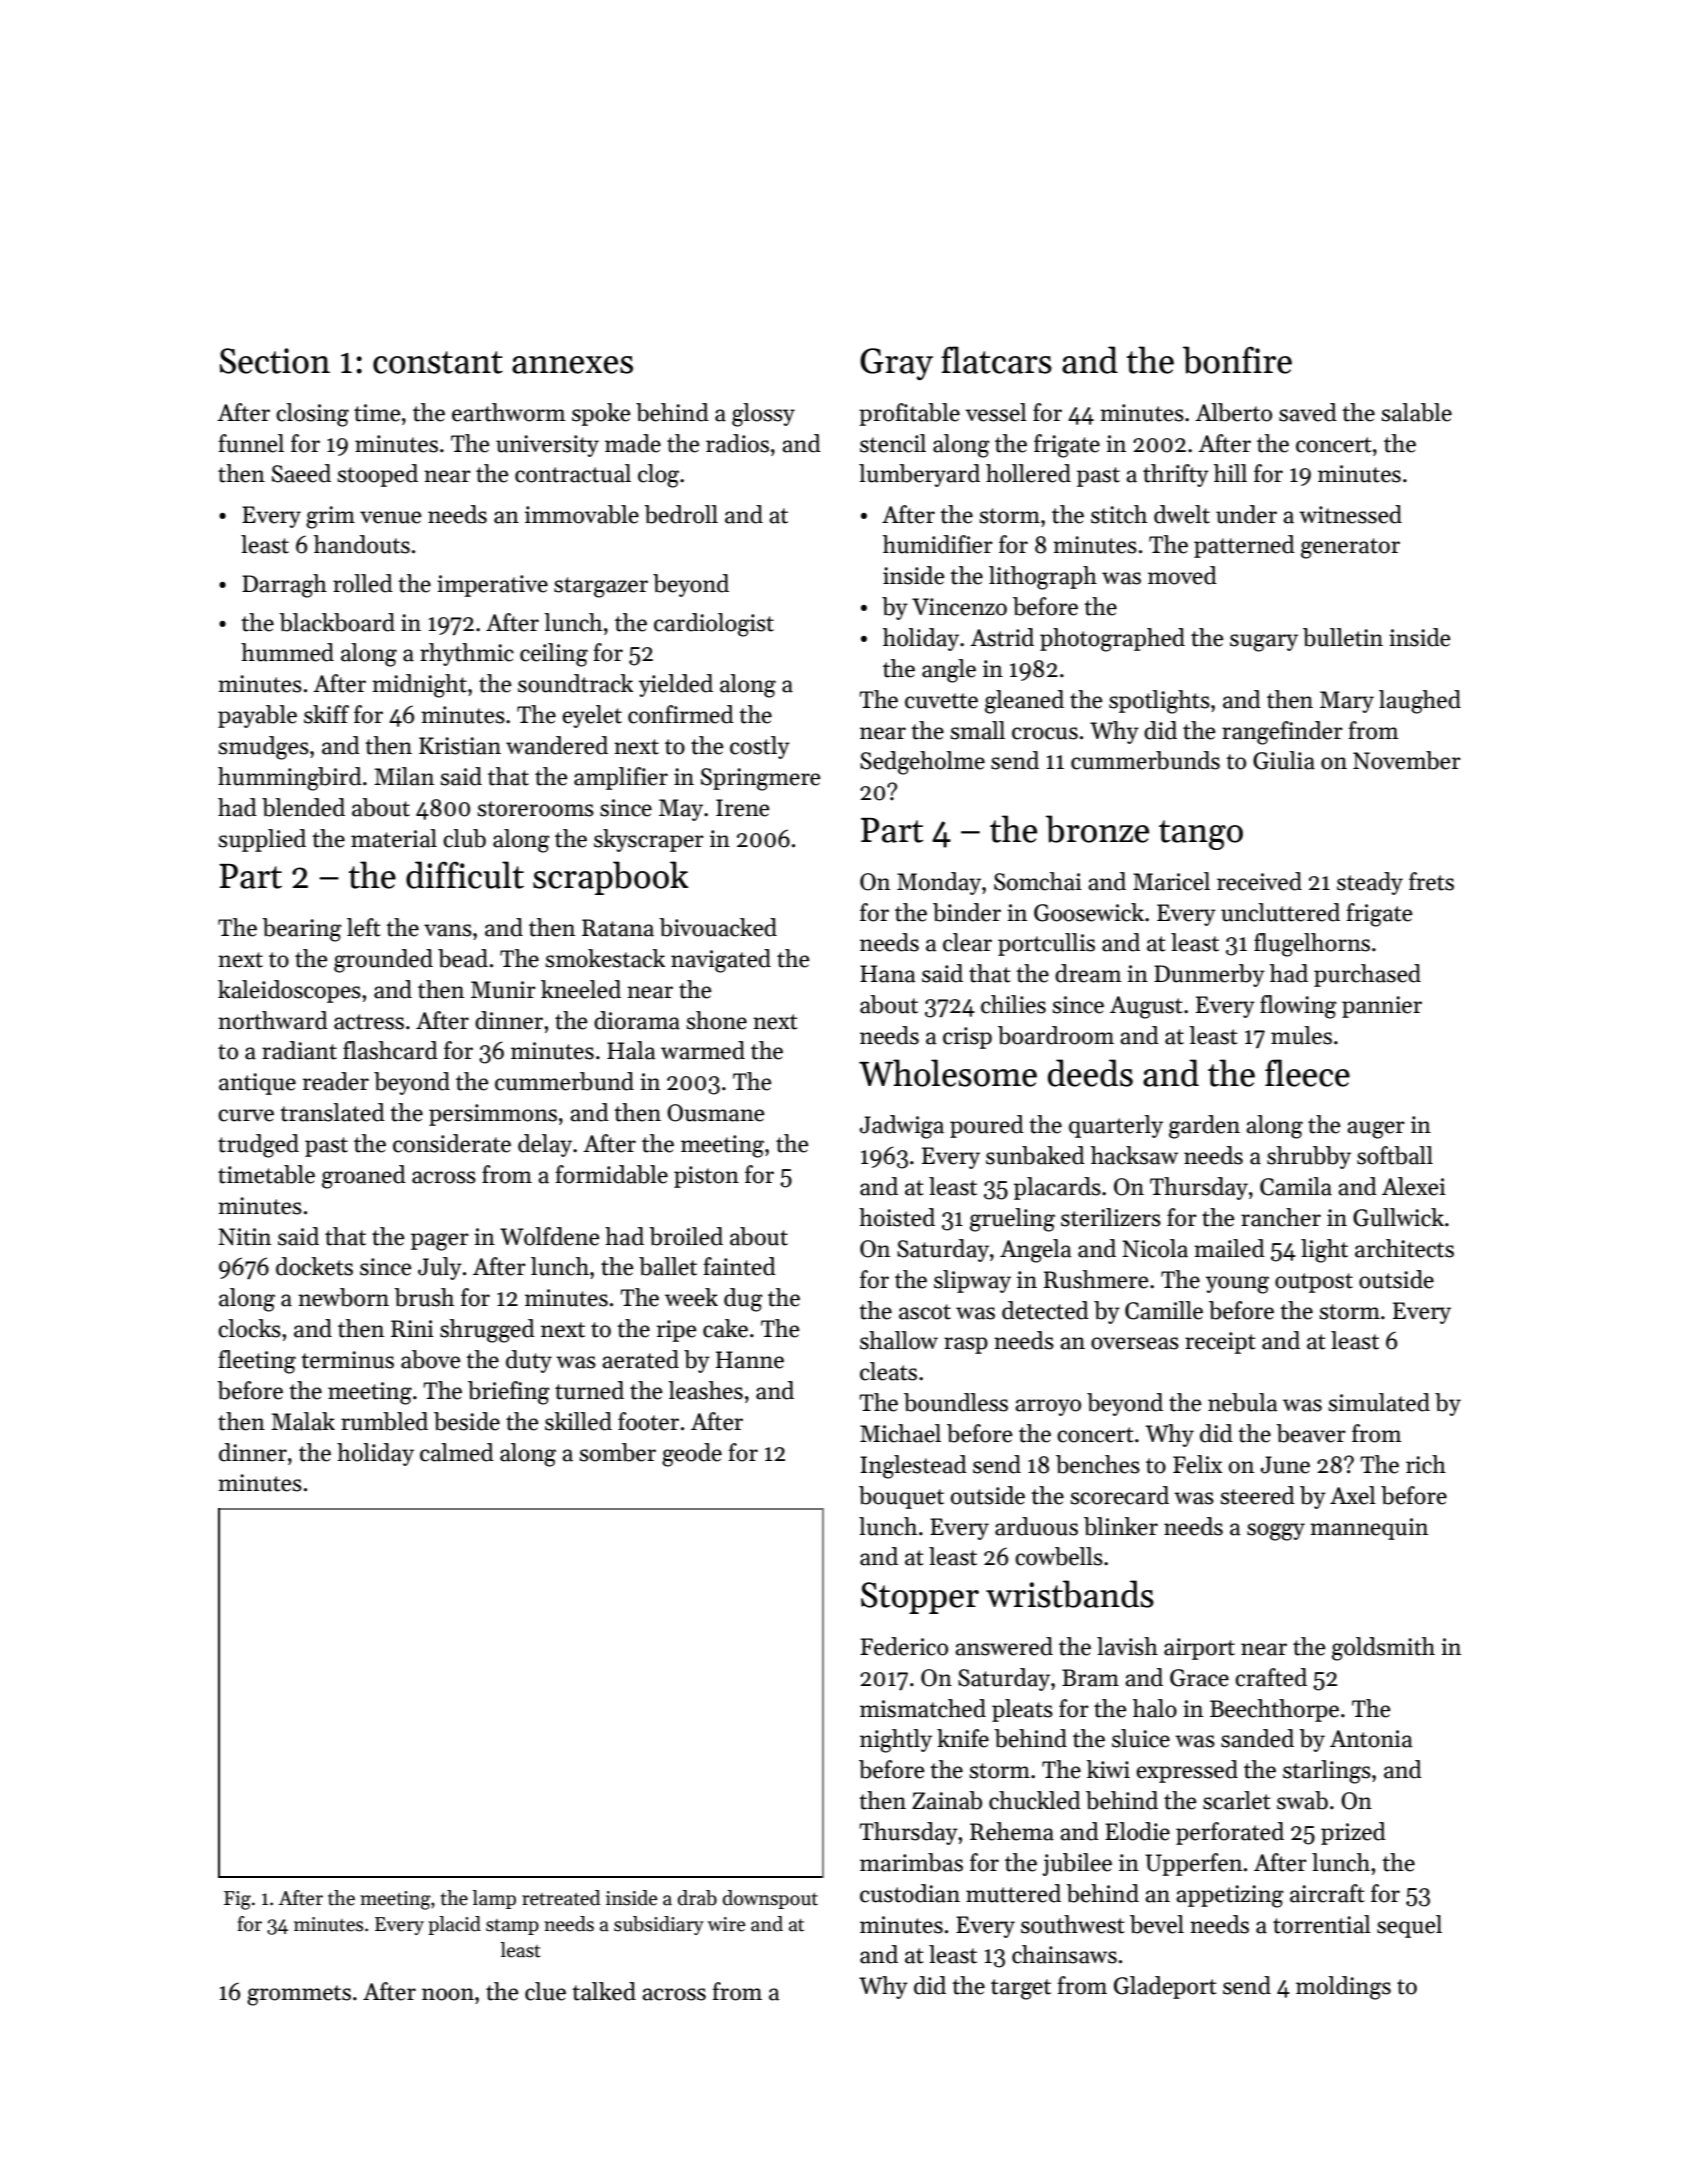 The image size is (1683, 2178). What do you see at coordinates (457, 1452) in the screenshot?
I see `calmed` at bounding box center [457, 1452].
